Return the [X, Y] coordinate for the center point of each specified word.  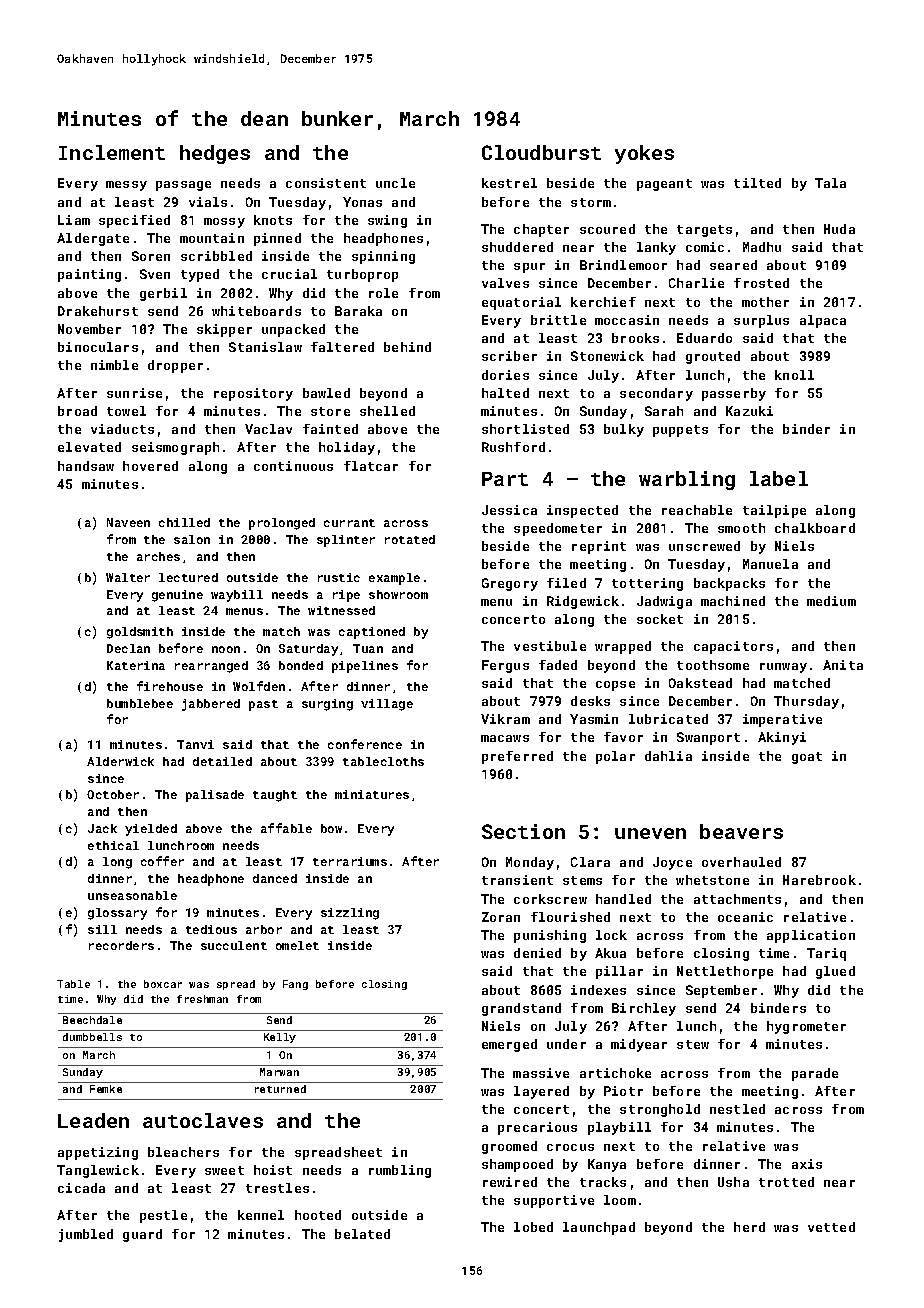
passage [183, 186]
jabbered [211, 705]
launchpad [599, 1228]
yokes [644, 154]
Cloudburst [541, 152]
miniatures [372, 794]
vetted [831, 1227]
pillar [619, 972]
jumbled [86, 1235]
